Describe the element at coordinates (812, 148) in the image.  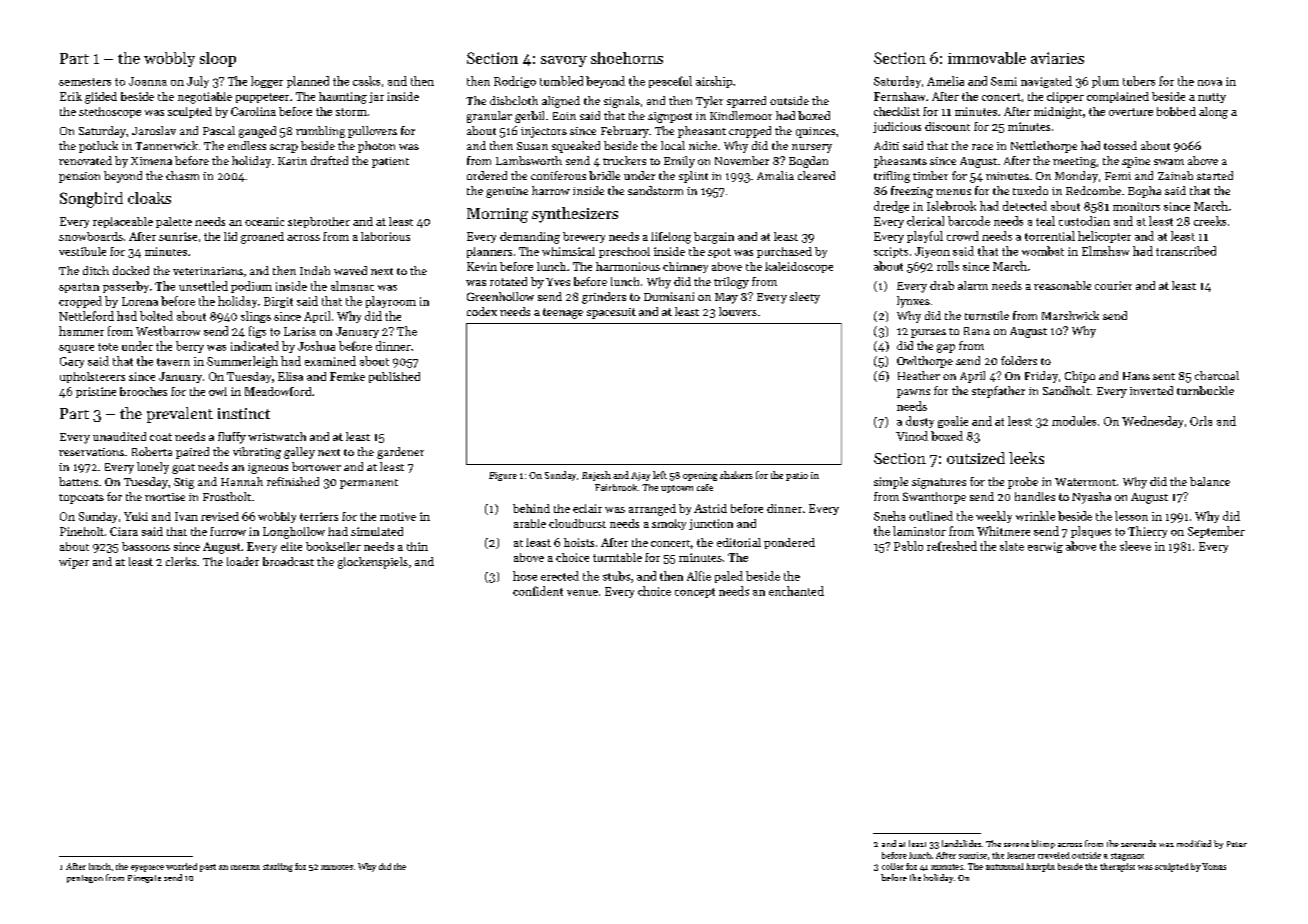
I see `nursery` at that location.
